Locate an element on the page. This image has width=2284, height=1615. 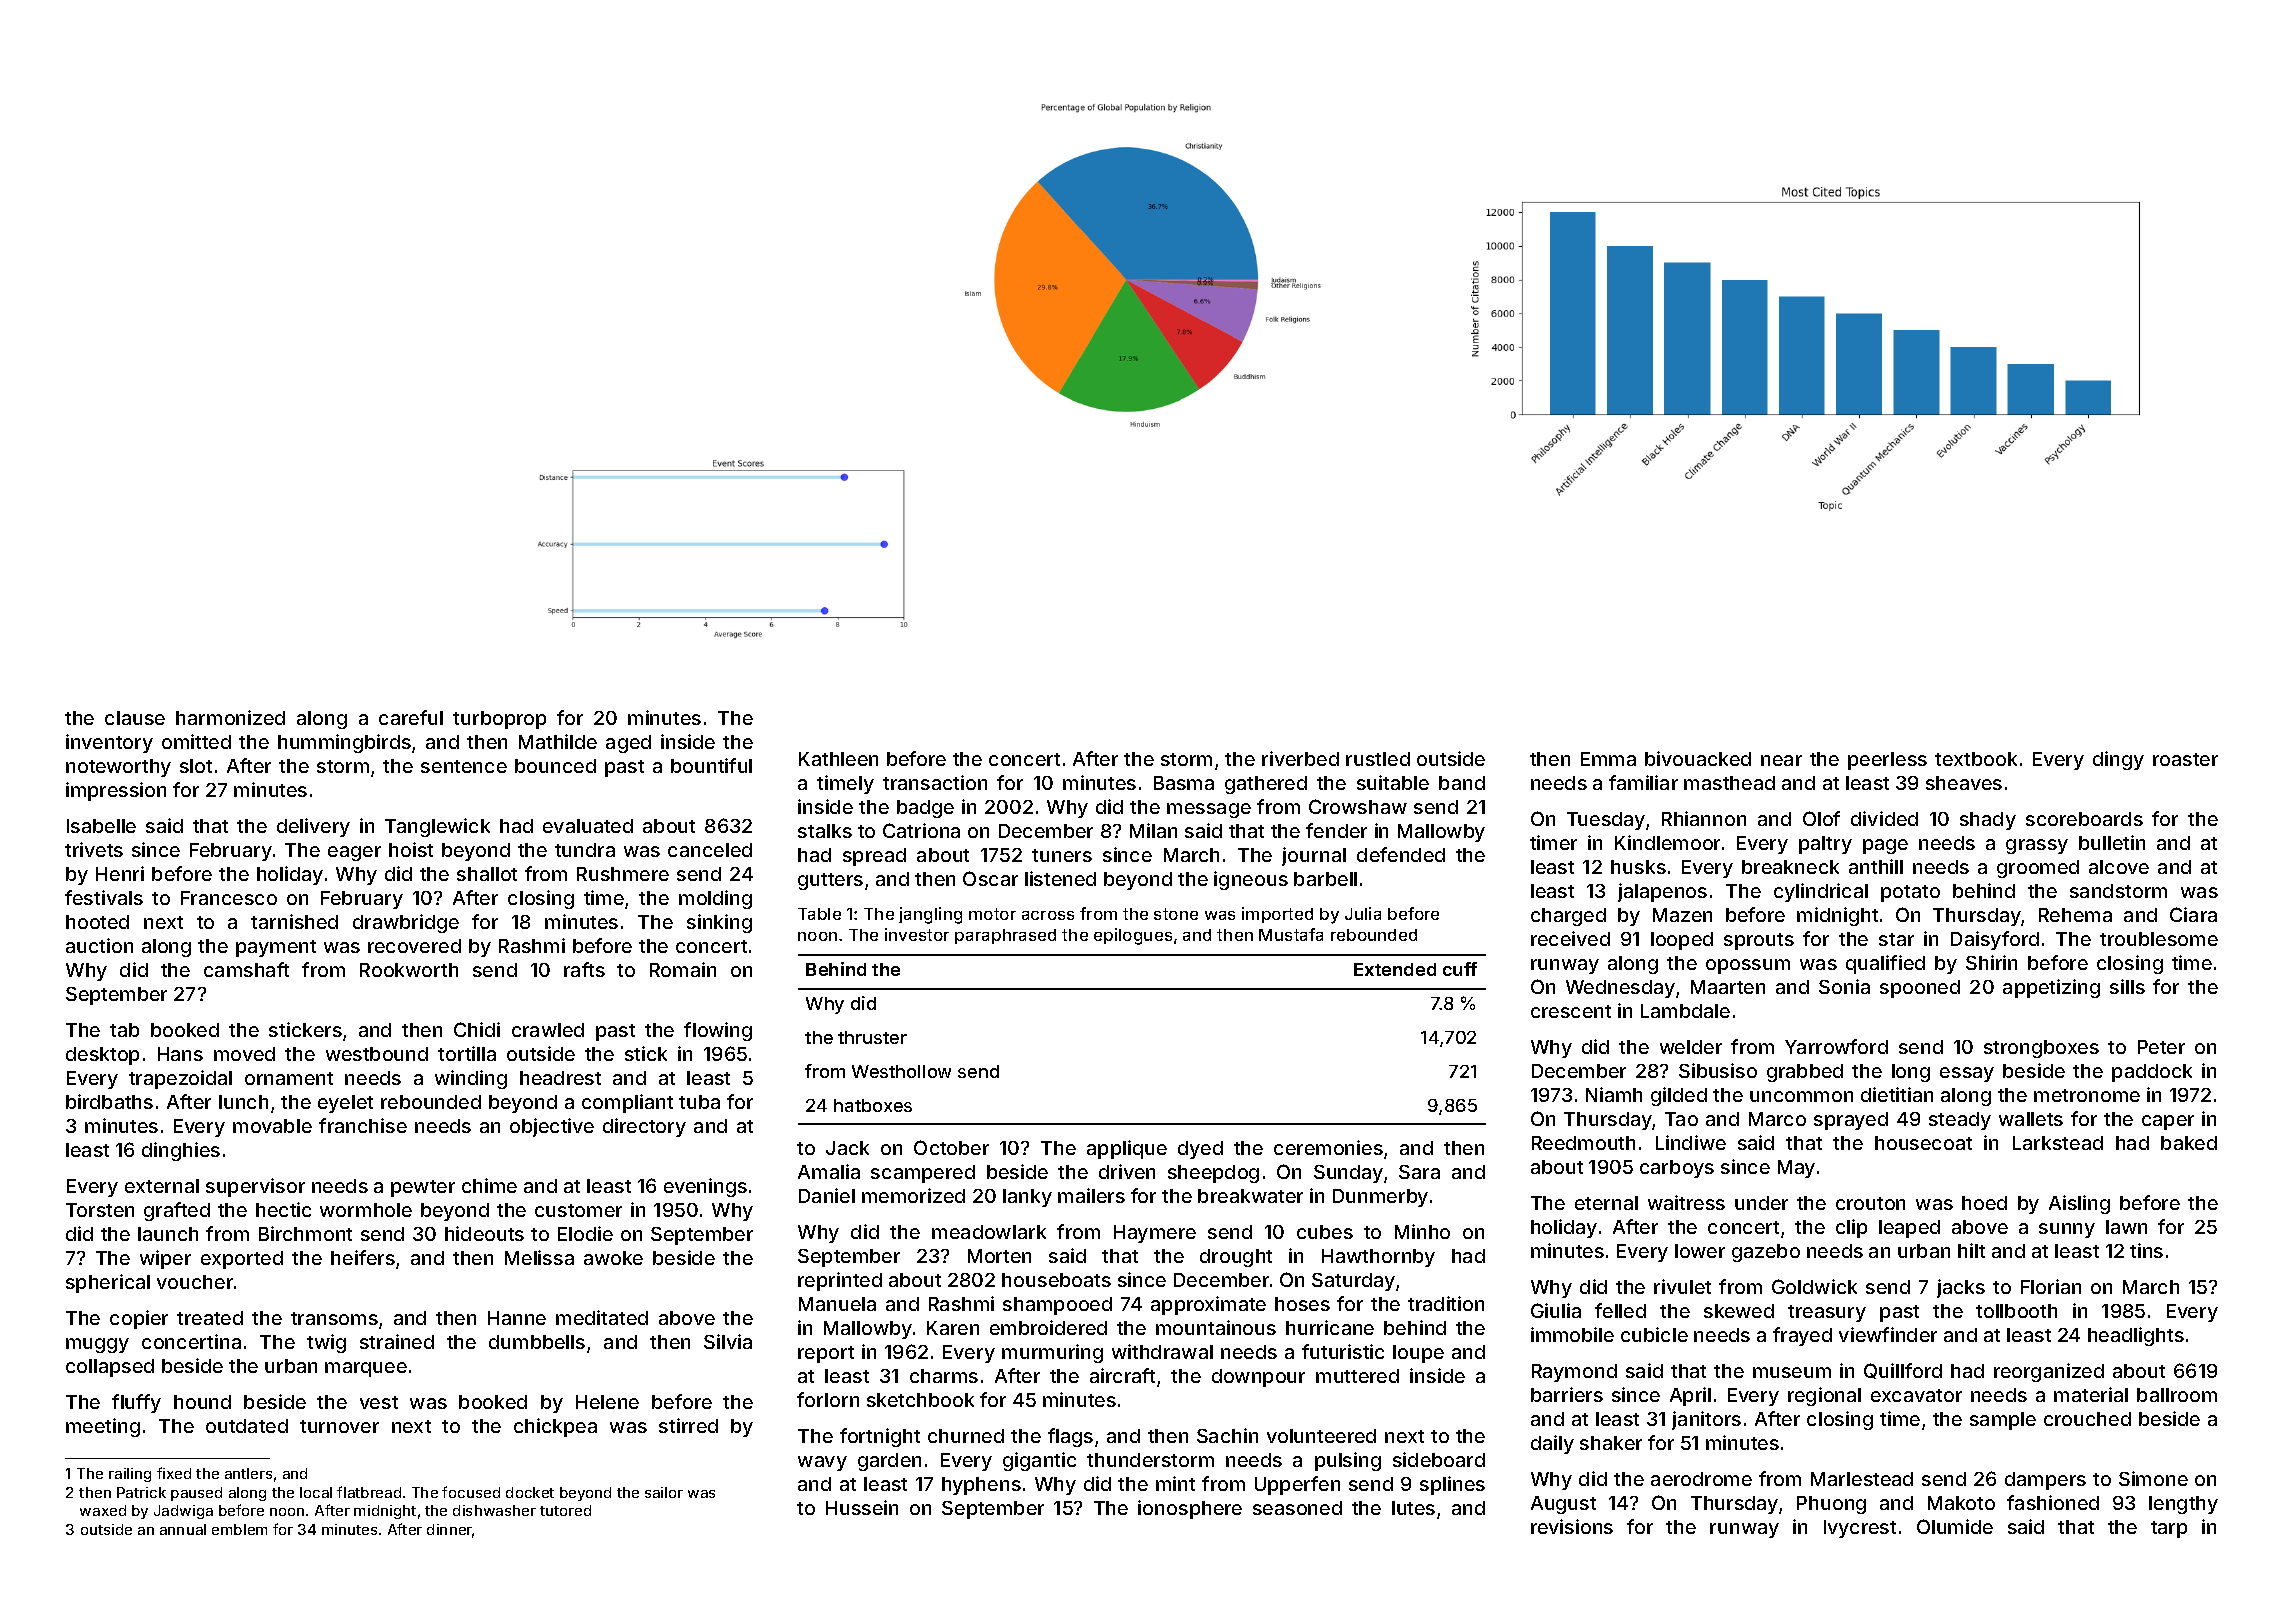
textbook is located at coordinates (1976, 759).
